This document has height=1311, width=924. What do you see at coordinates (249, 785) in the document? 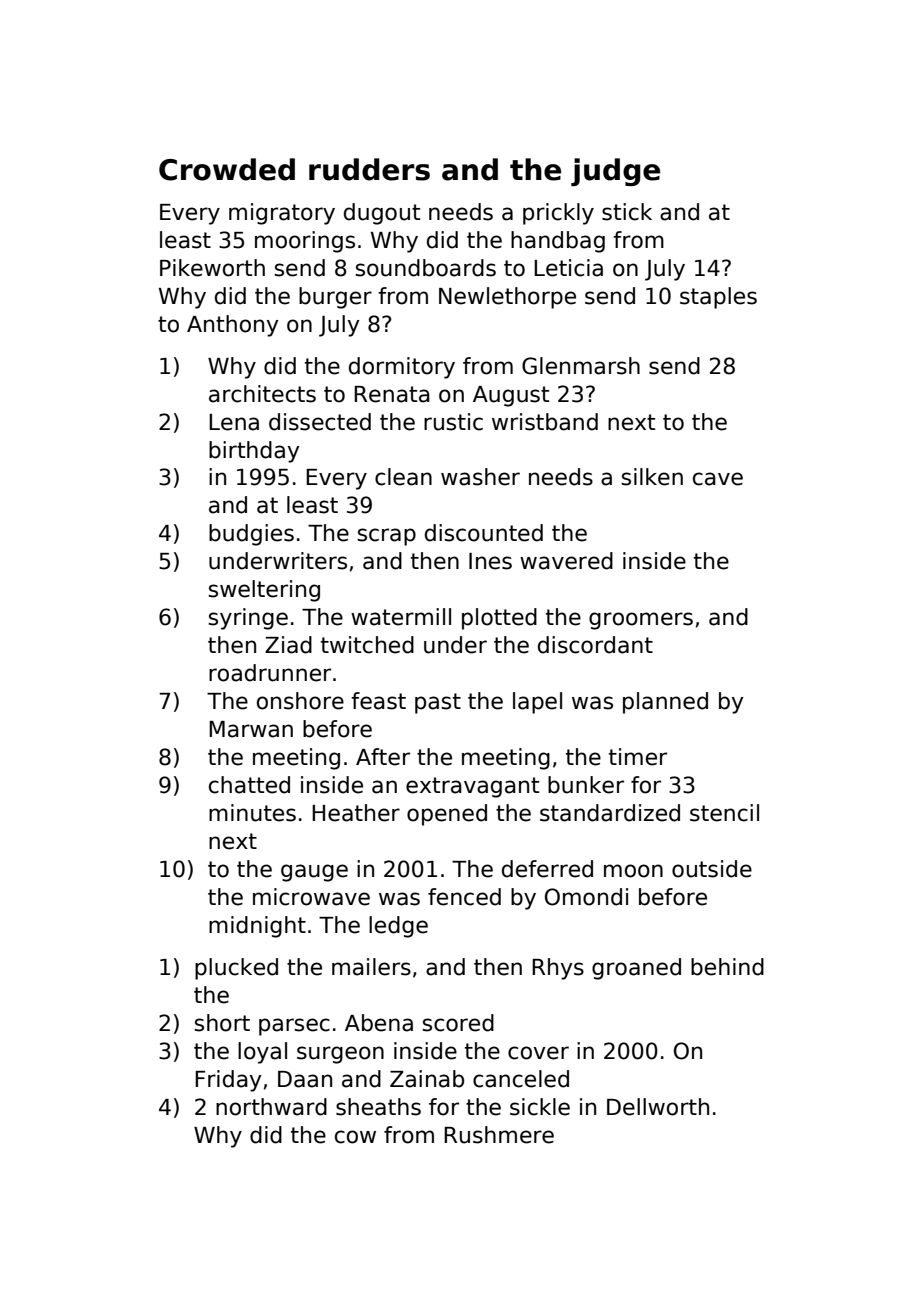
I see `chatted` at bounding box center [249, 785].
